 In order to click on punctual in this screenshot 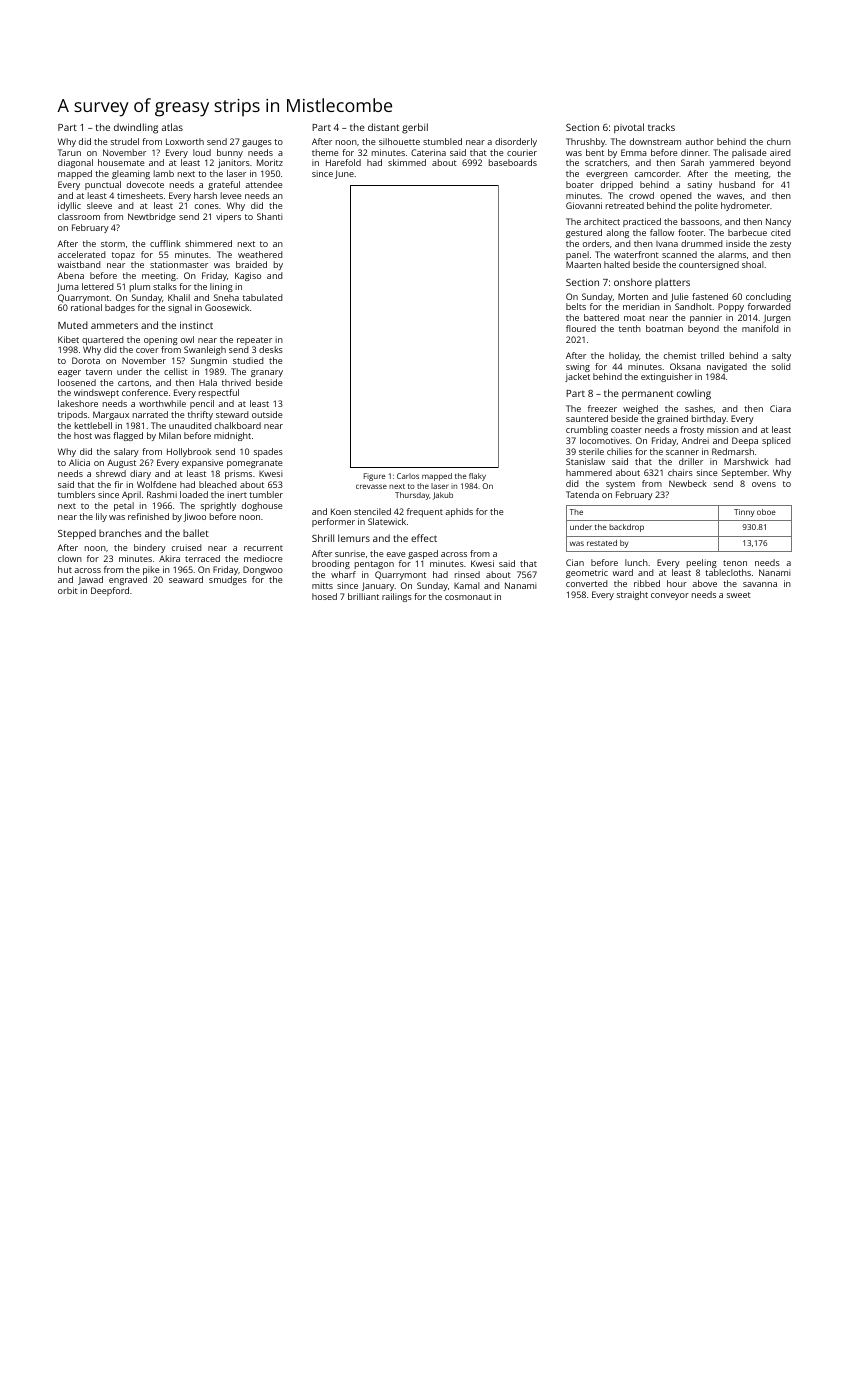, I will do `click(103, 185)`.
